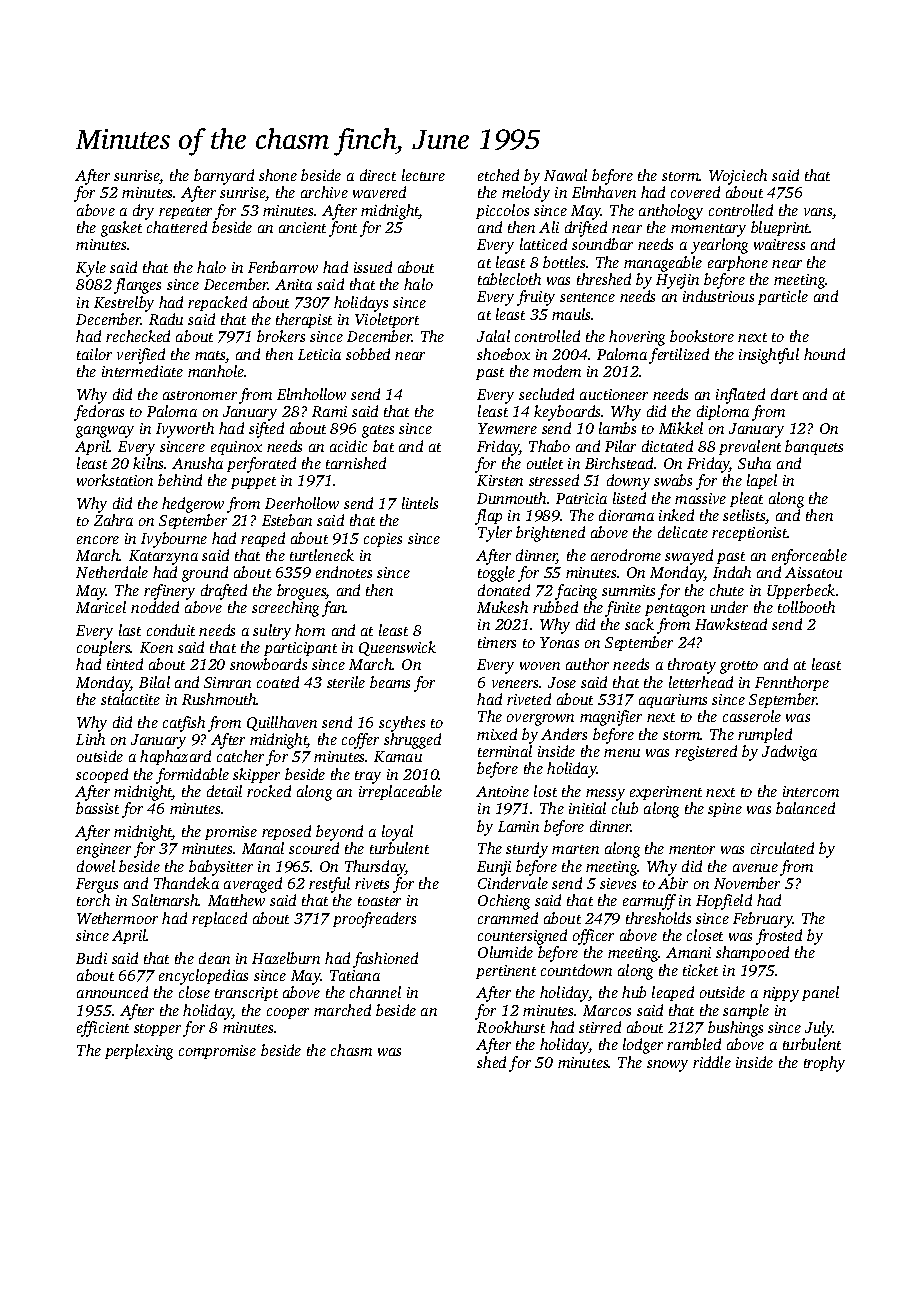  Describe the element at coordinates (285, 609) in the screenshot. I see `screeching` at that location.
